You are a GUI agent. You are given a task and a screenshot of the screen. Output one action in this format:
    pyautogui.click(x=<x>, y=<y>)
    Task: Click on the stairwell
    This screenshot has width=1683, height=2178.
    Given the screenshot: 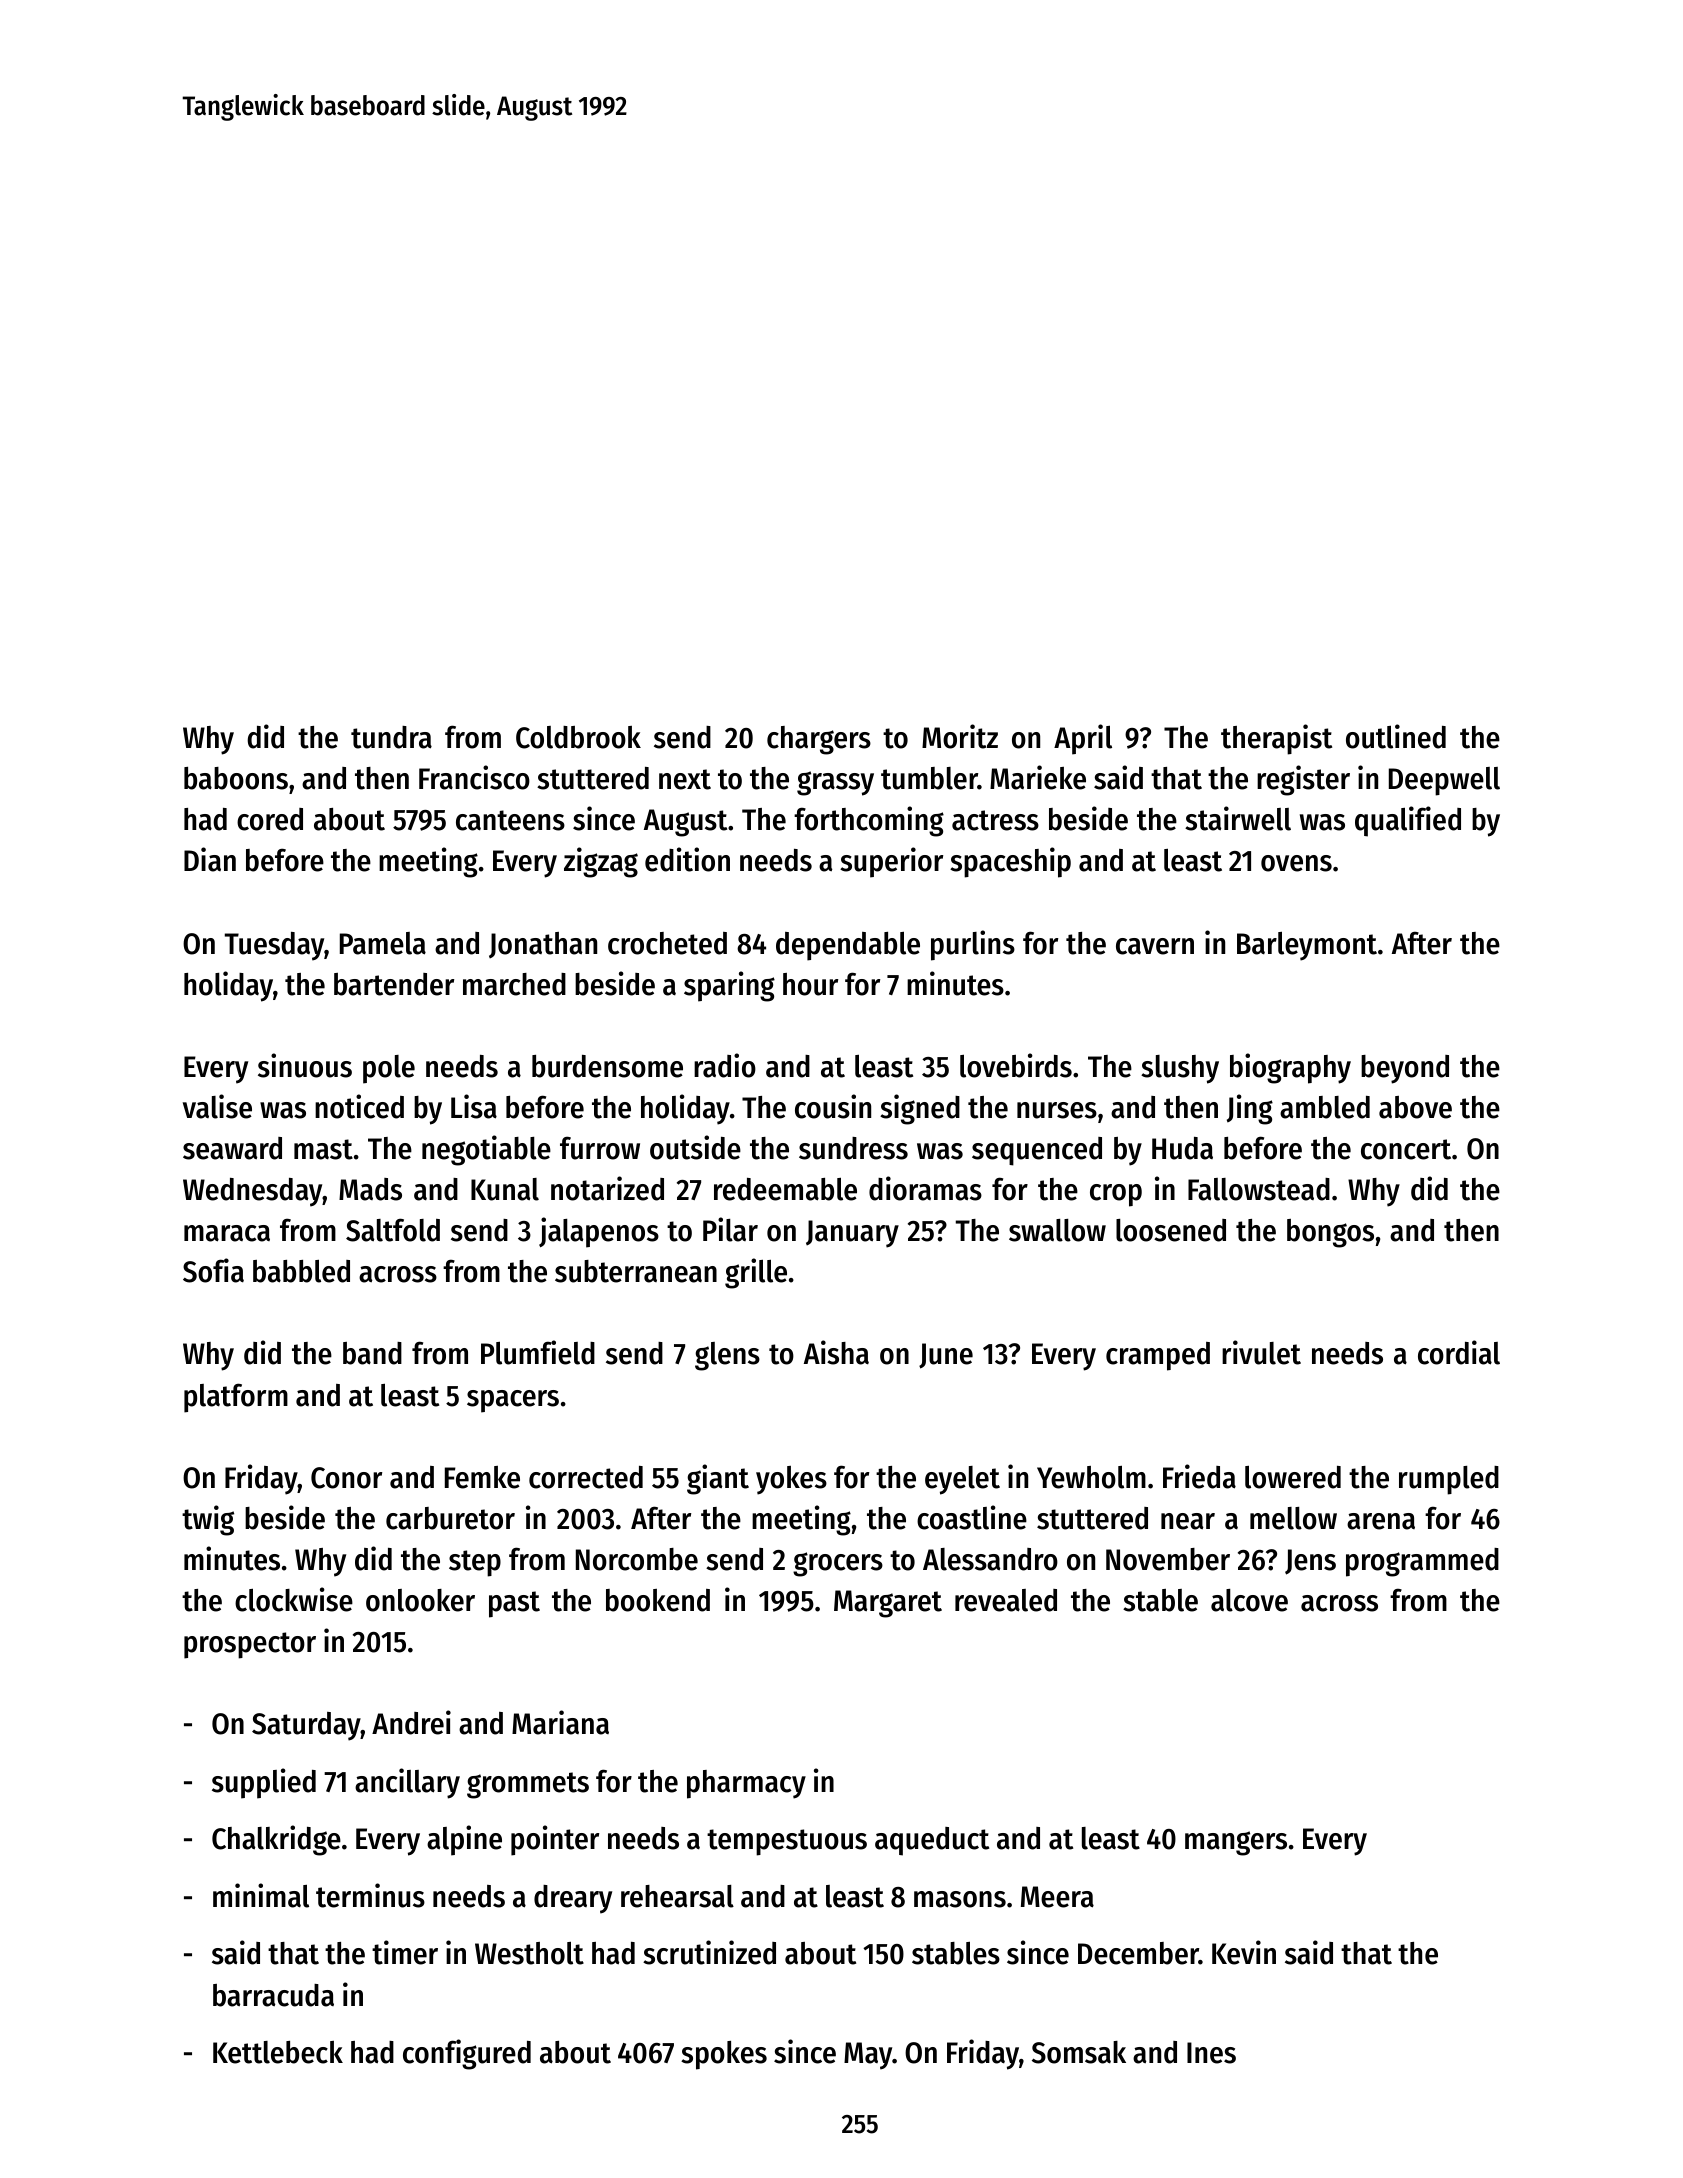 What is the action you would take?
    pyautogui.click(x=1238, y=818)
